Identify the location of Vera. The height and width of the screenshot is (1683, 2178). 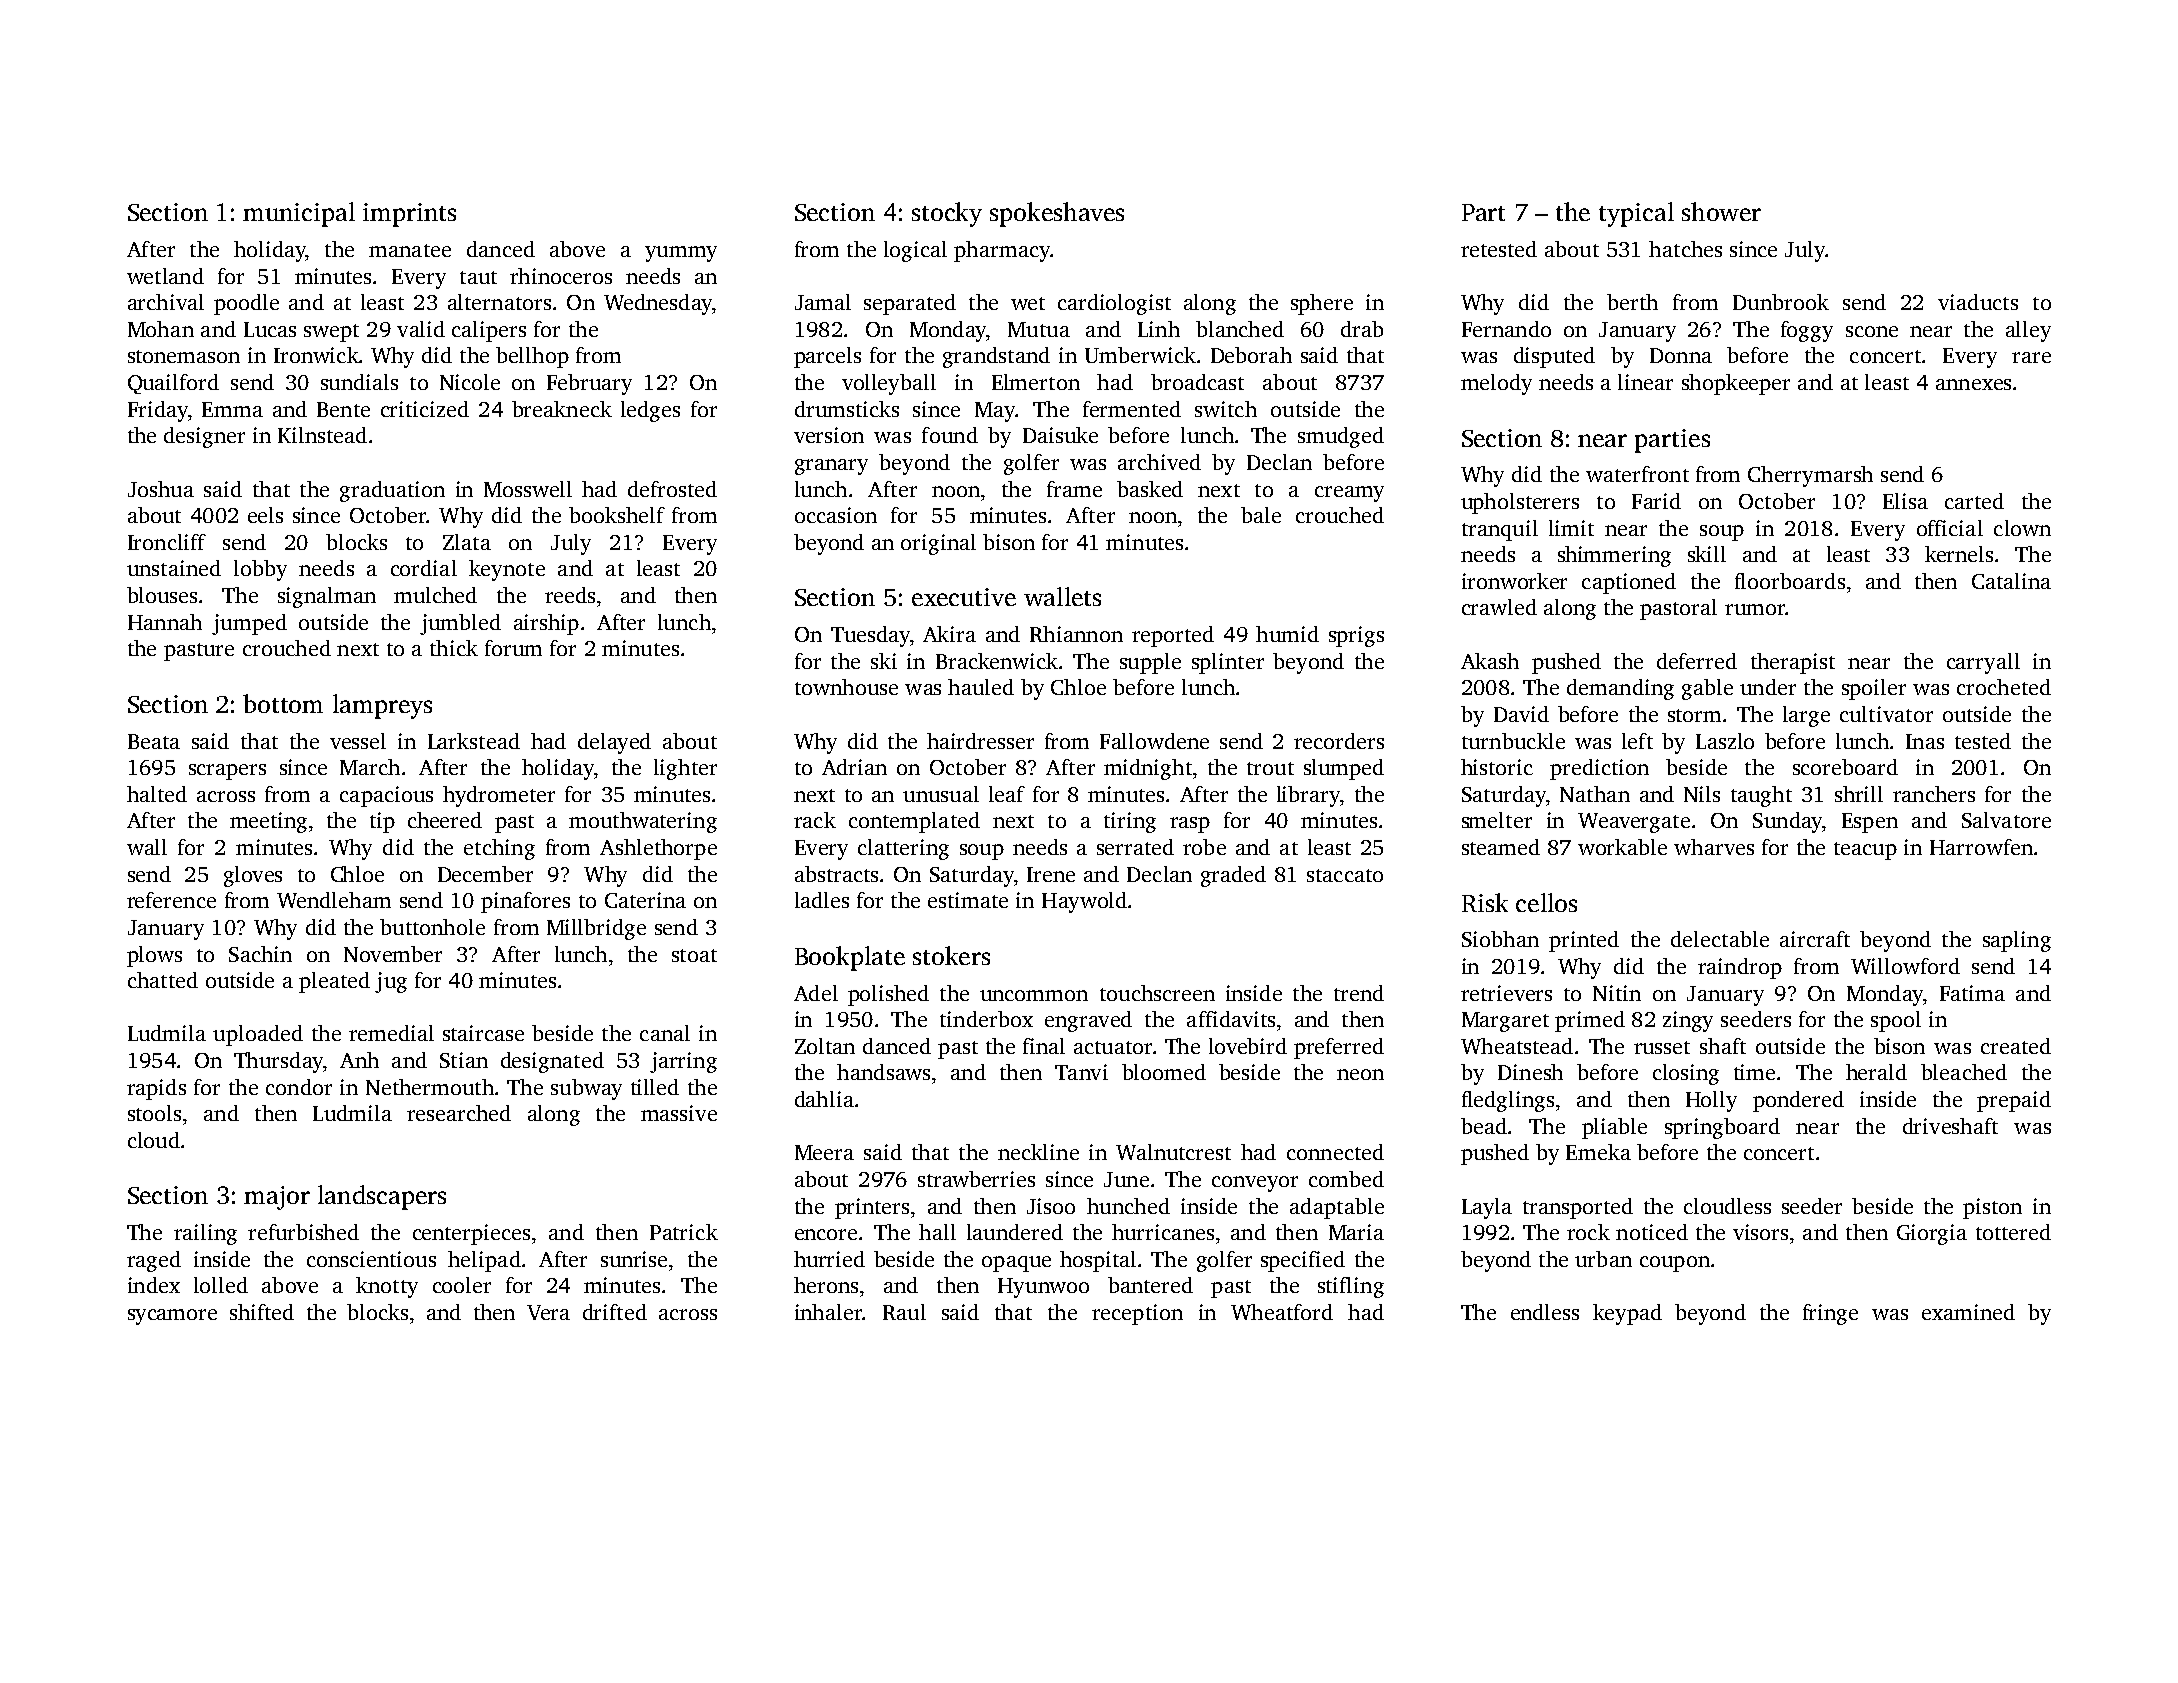
(548, 1312).
